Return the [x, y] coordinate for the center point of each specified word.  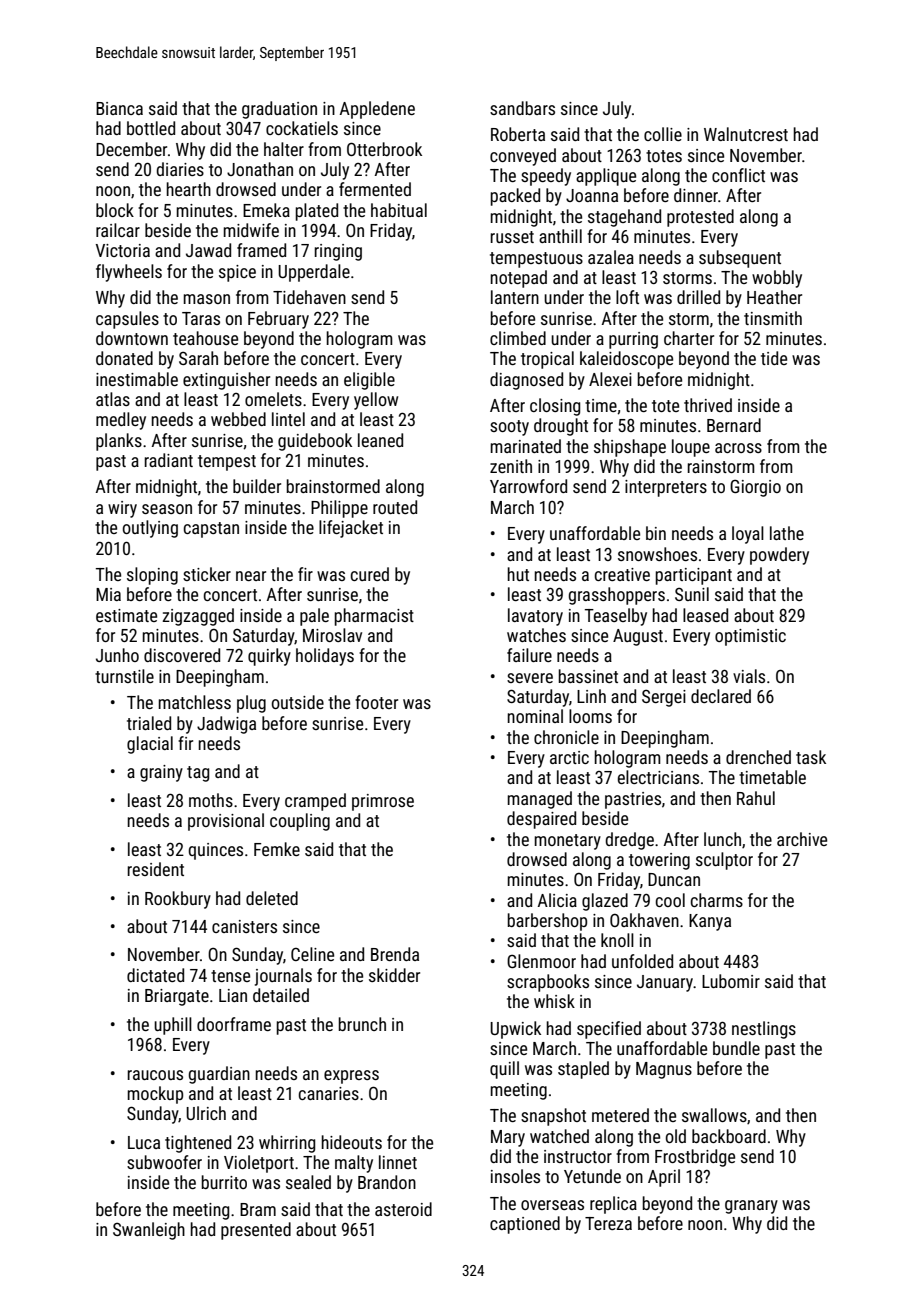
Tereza [608, 1223]
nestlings [764, 1030]
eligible [369, 381]
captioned [525, 1225]
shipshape [630, 448]
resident [156, 869]
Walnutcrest [746, 134]
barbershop [547, 922]
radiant [169, 460]
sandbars [522, 108]
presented [256, 1231]
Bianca [119, 108]
